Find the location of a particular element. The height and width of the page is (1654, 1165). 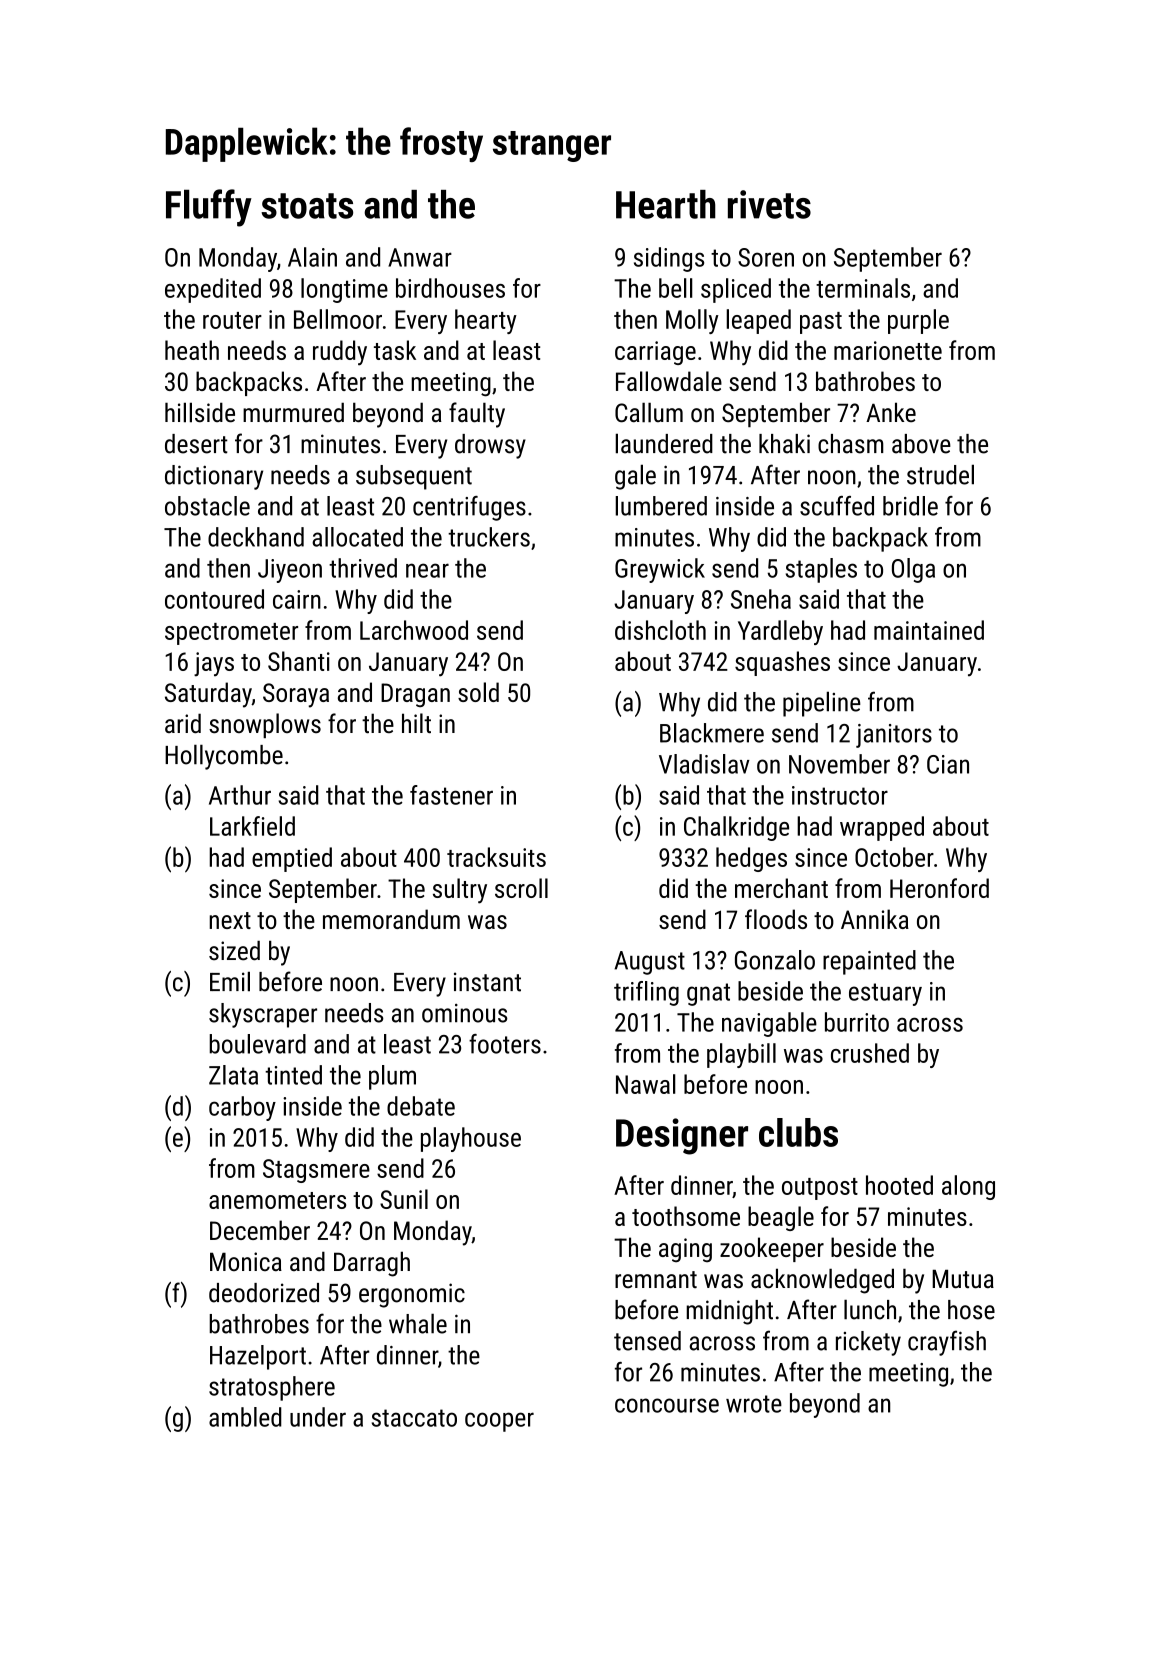

sized is located at coordinates (234, 951).
